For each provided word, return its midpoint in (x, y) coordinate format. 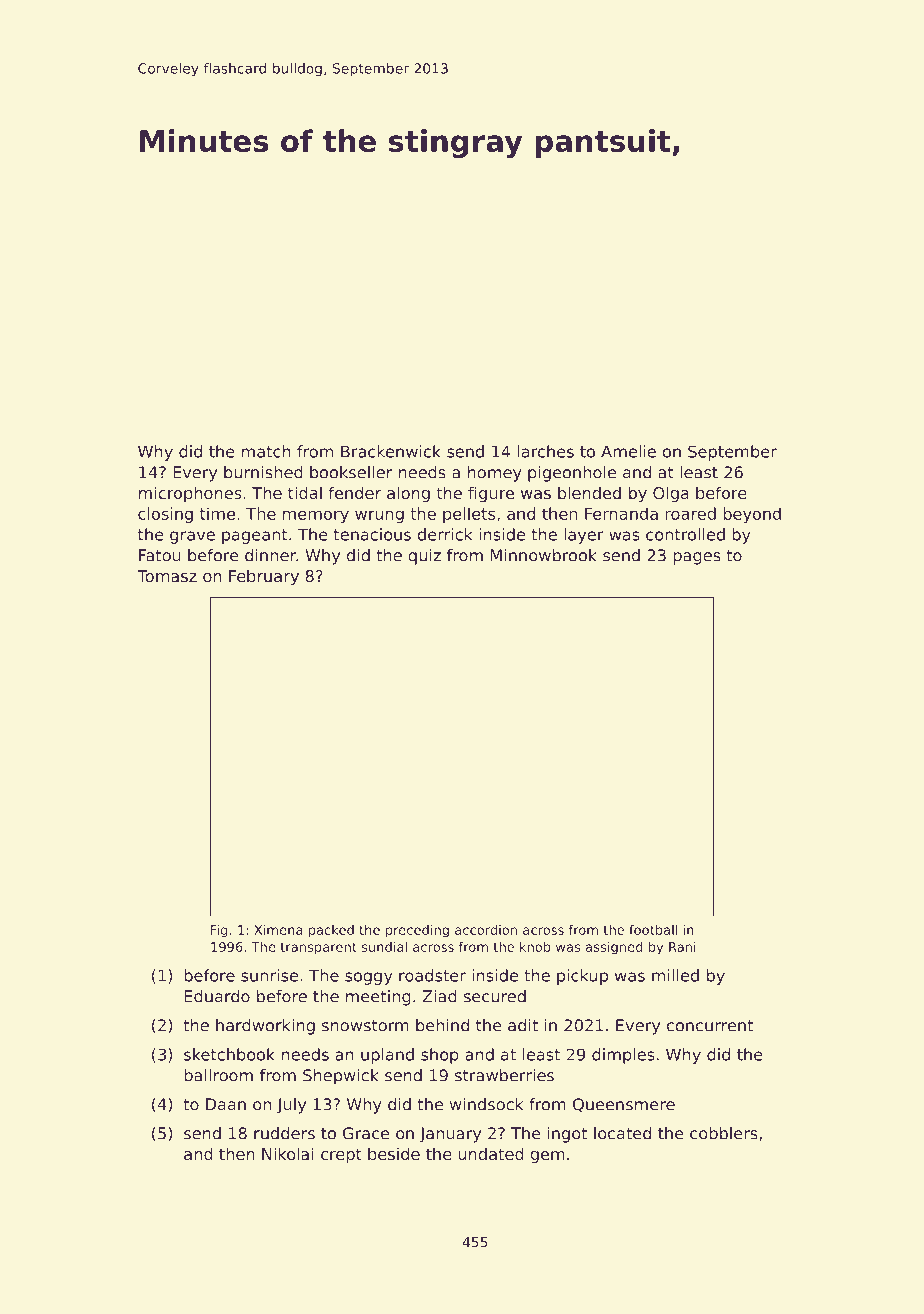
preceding (417, 931)
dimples (623, 1056)
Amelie (628, 451)
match (266, 451)
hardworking (265, 1027)
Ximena (278, 930)
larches (546, 451)
